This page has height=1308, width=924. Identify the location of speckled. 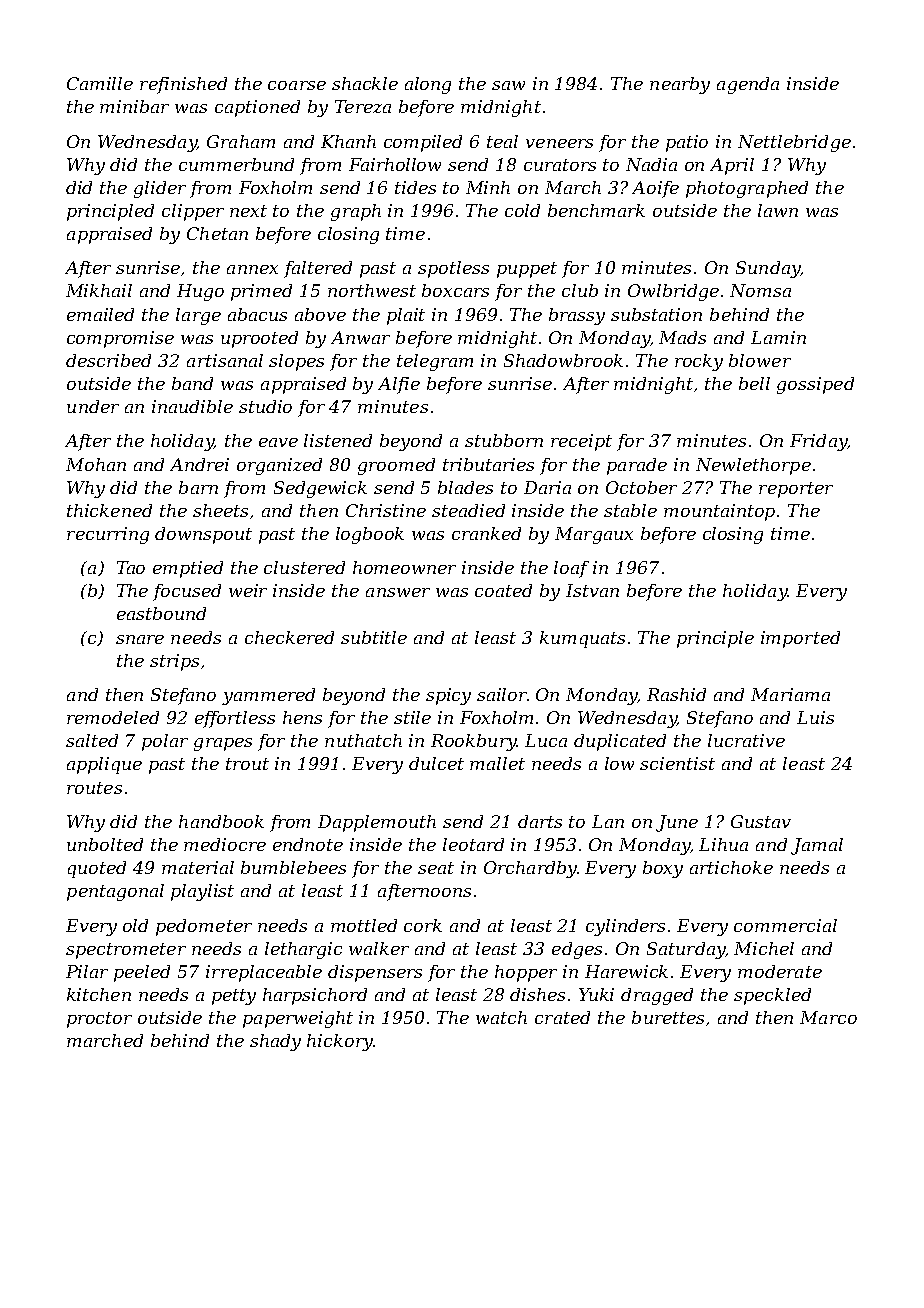
(772, 996).
